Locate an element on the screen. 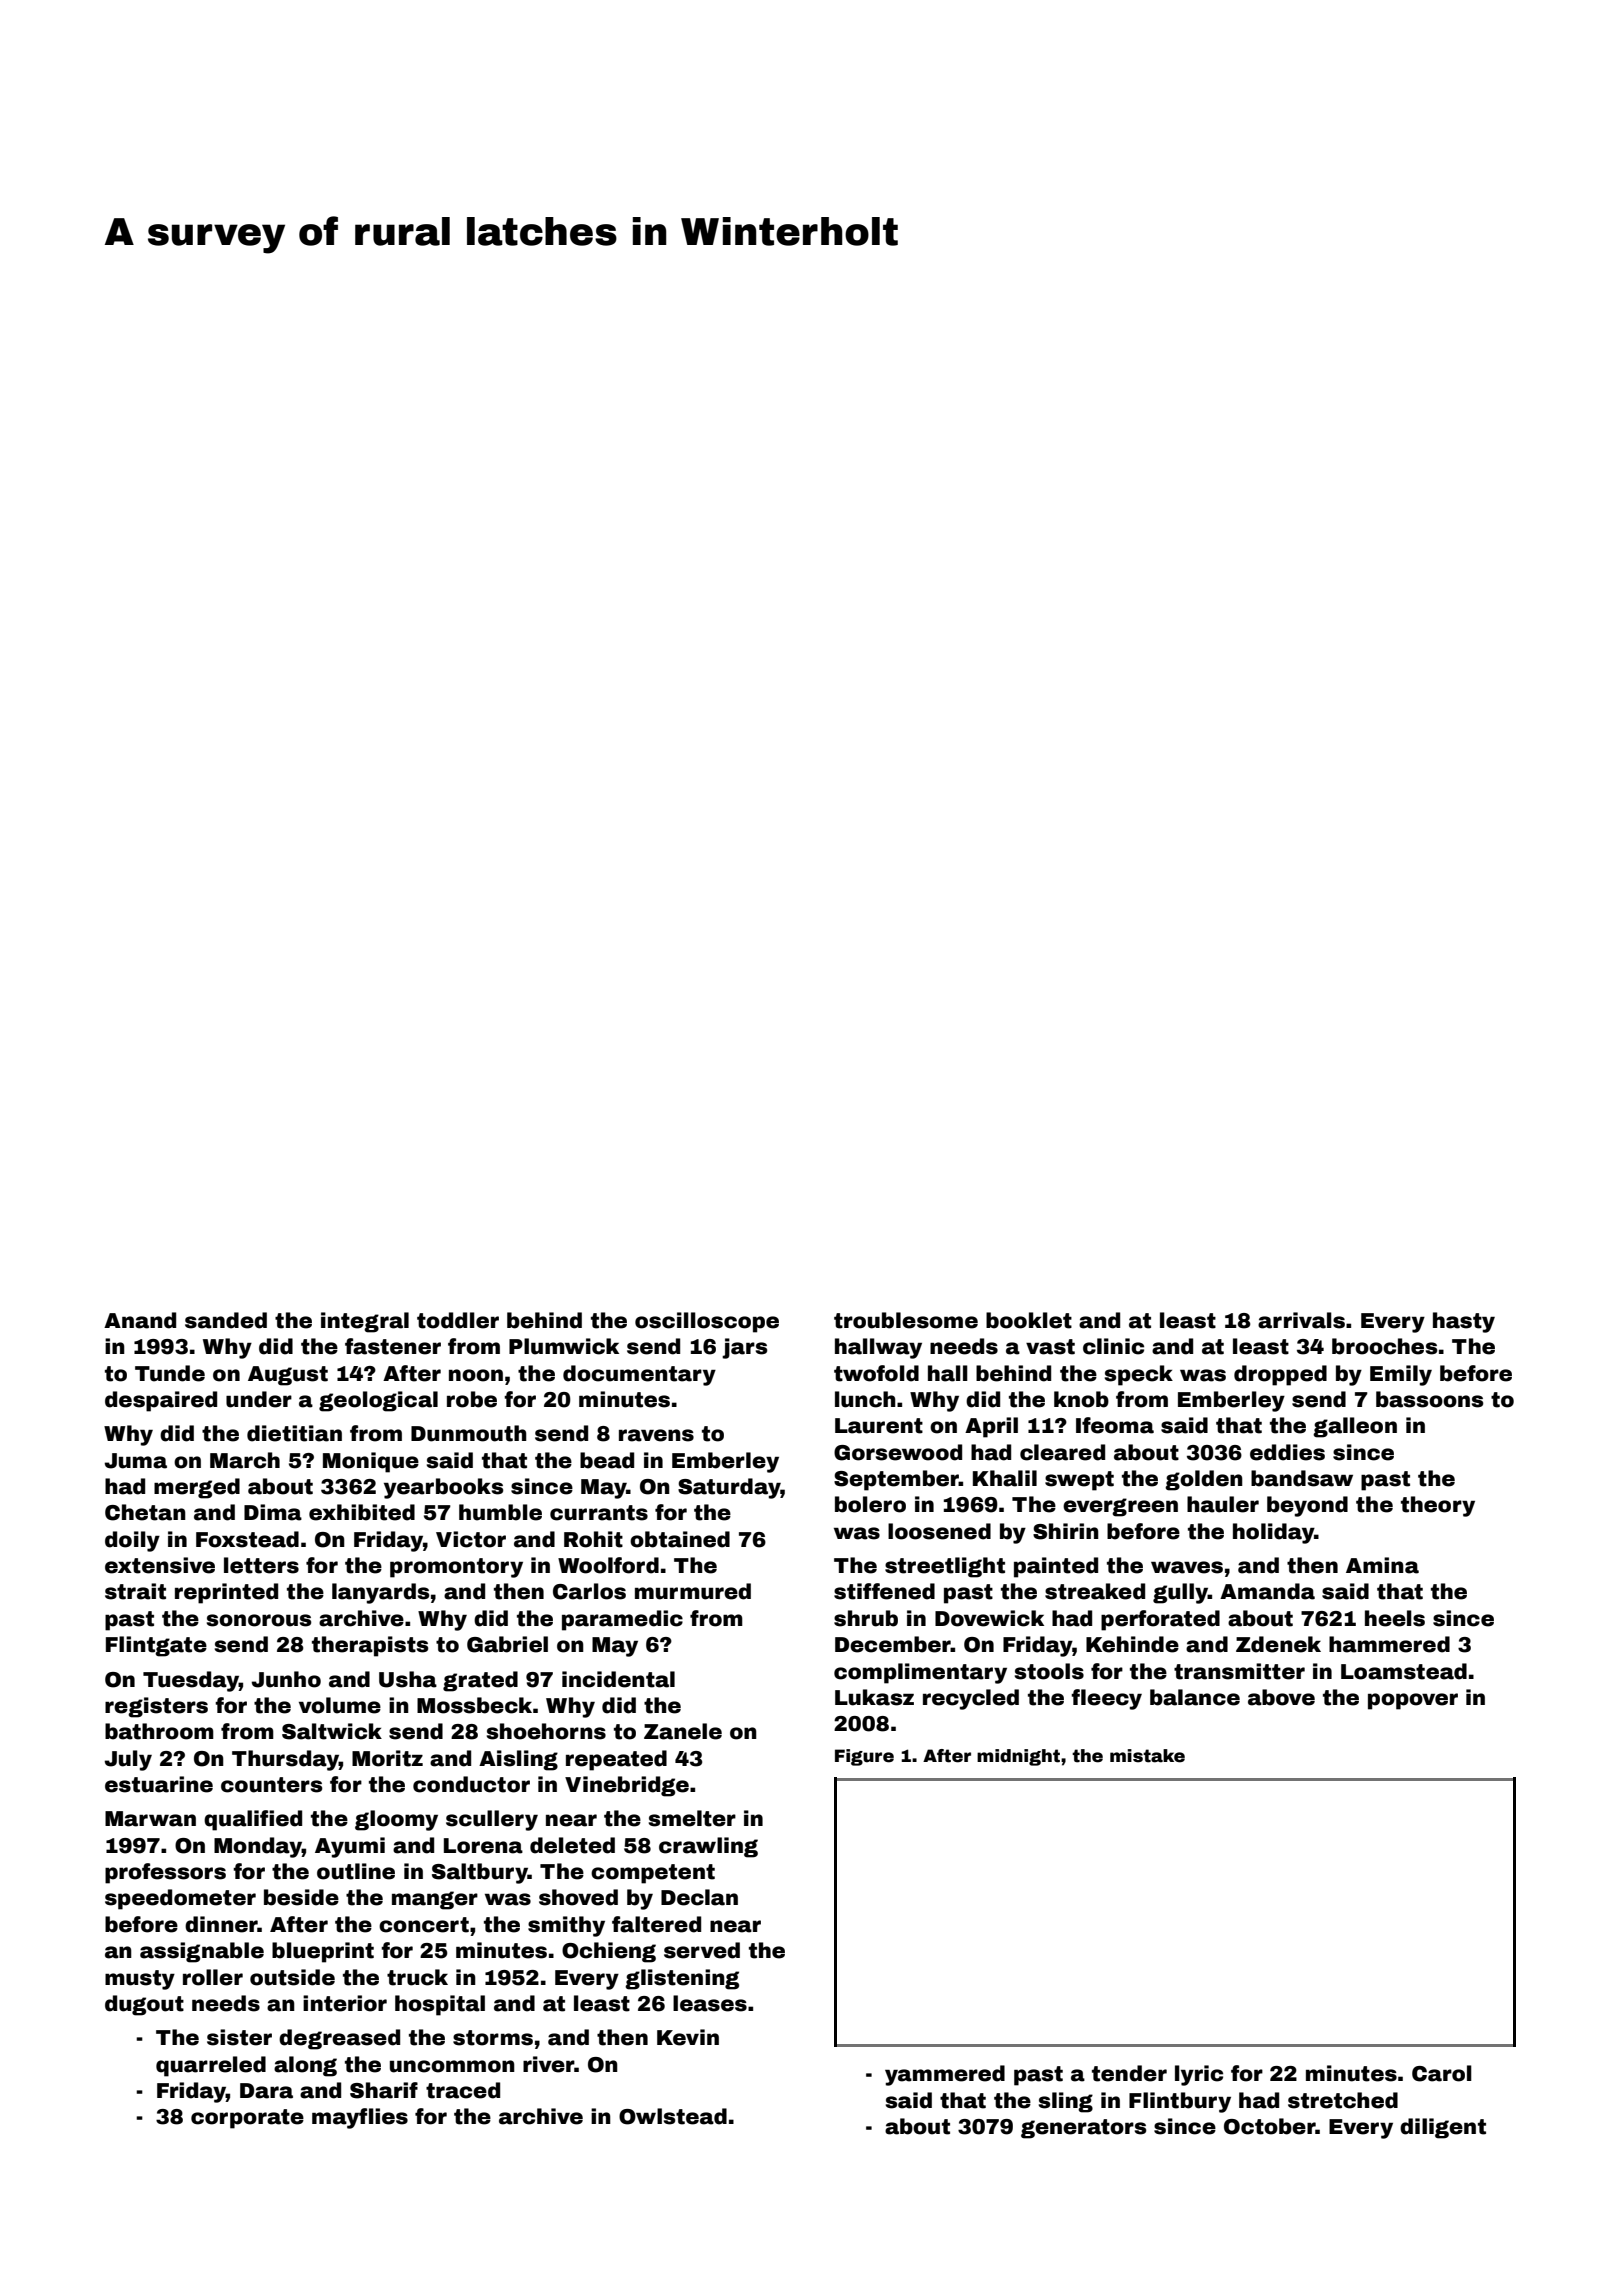 This screenshot has height=2292, width=1620. booklet is located at coordinates (1029, 1320).
